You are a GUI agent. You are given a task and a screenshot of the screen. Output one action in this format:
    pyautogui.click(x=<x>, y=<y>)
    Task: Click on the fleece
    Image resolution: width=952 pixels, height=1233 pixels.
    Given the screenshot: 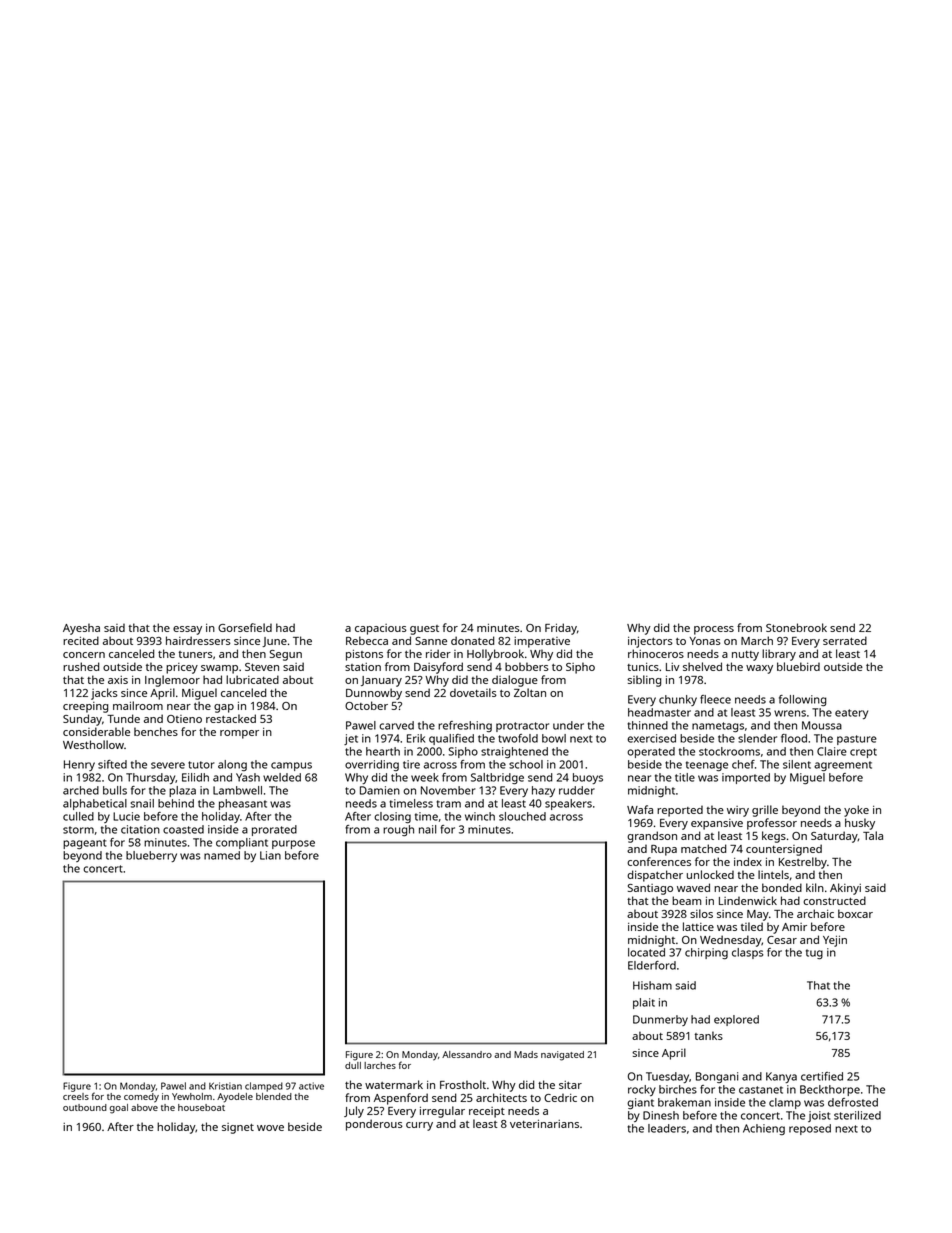 What is the action you would take?
    pyautogui.click(x=715, y=699)
